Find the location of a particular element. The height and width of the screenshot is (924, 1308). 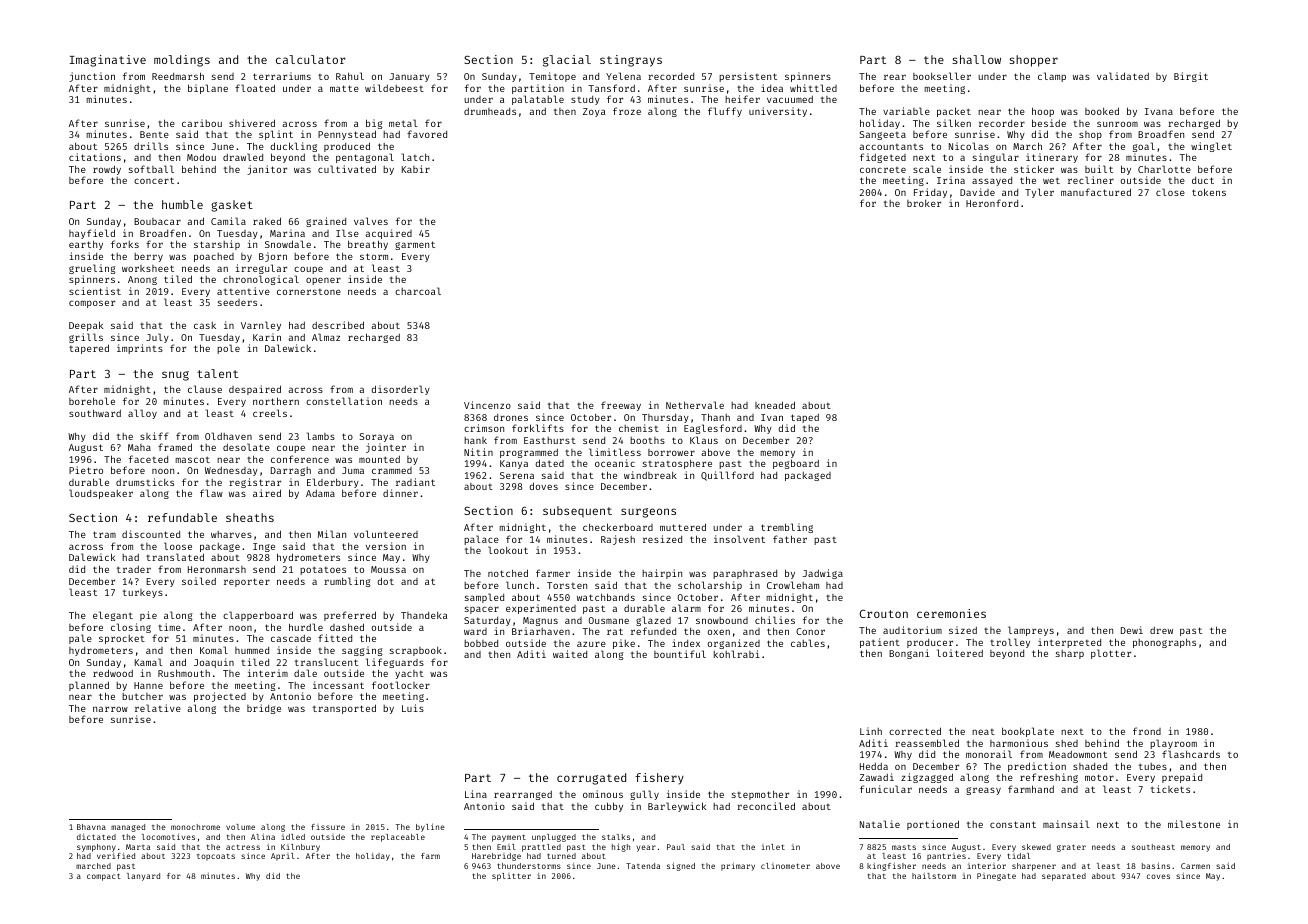

Heronford is located at coordinates (992, 203).
